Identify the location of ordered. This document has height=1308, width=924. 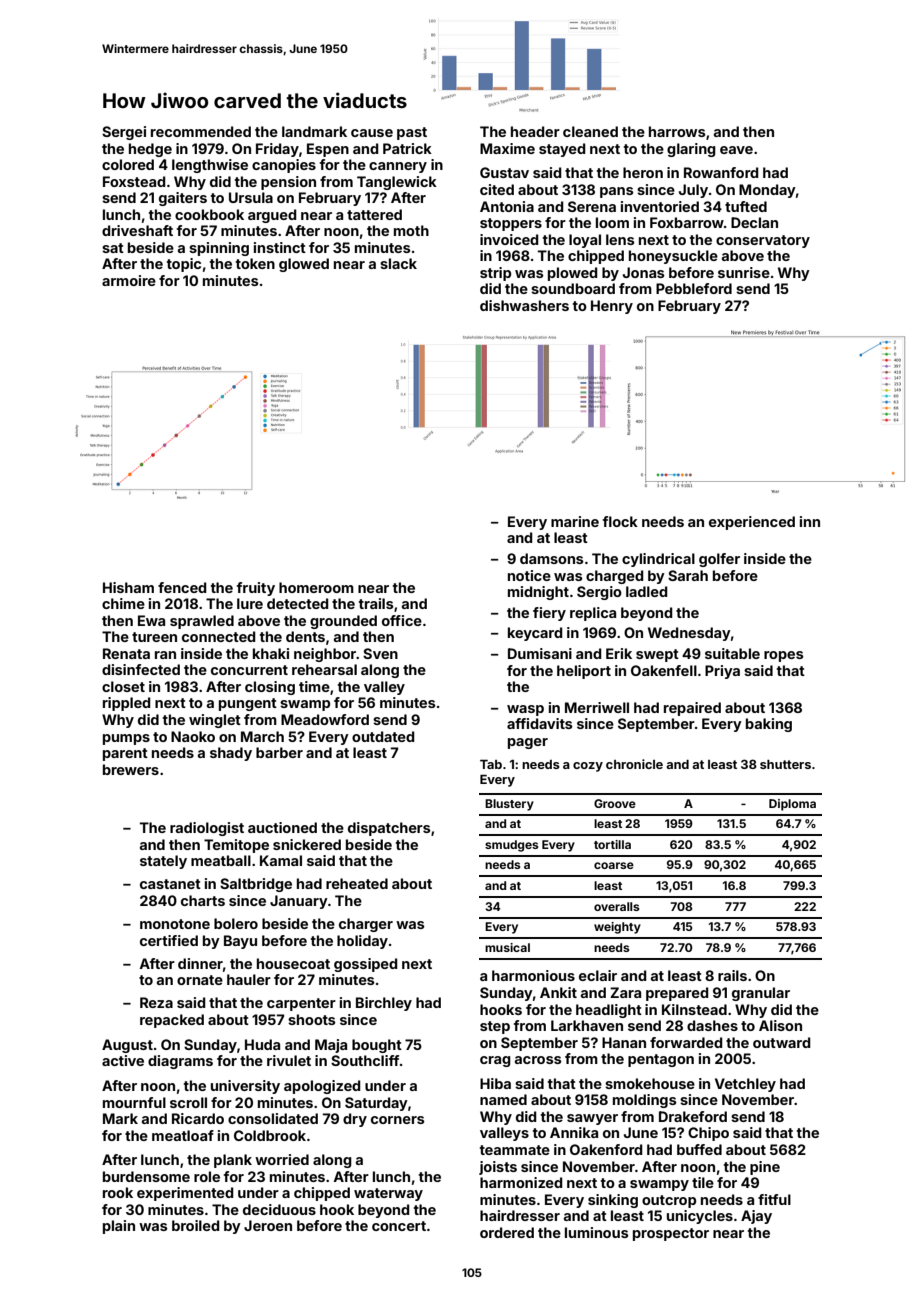
(507, 1232).
